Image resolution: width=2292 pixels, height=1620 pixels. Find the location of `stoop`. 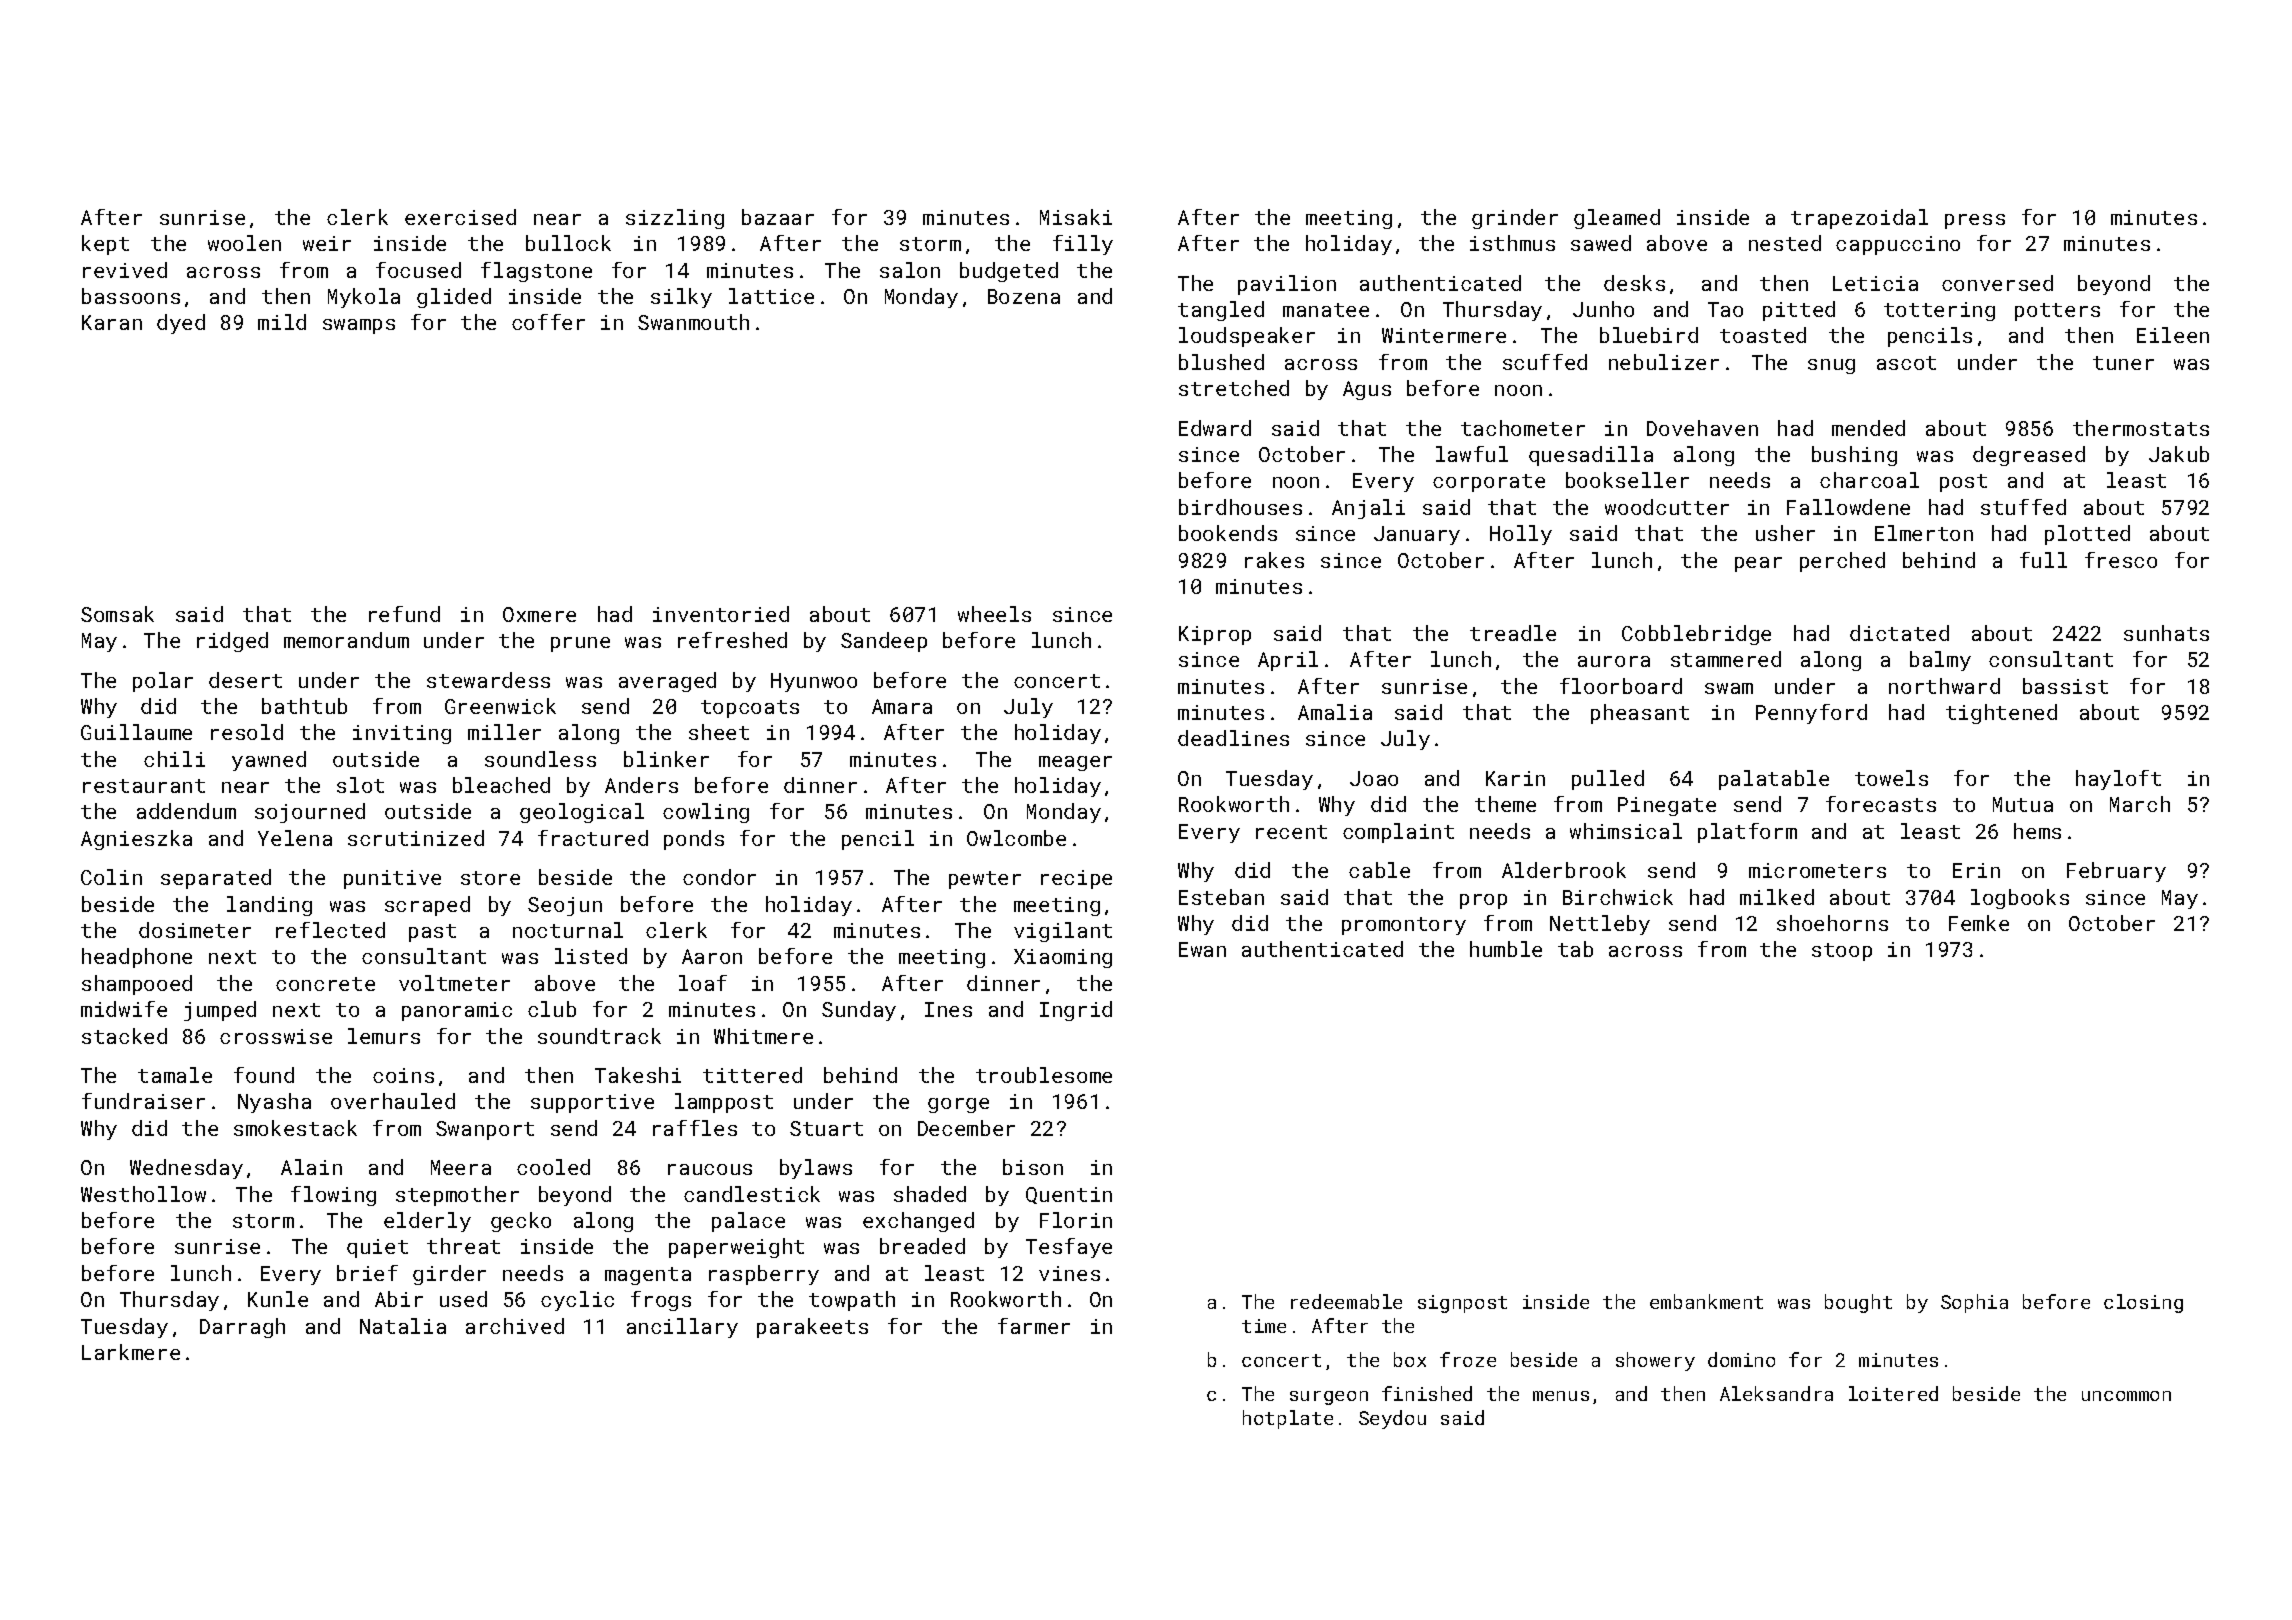

stoop is located at coordinates (1842, 952).
